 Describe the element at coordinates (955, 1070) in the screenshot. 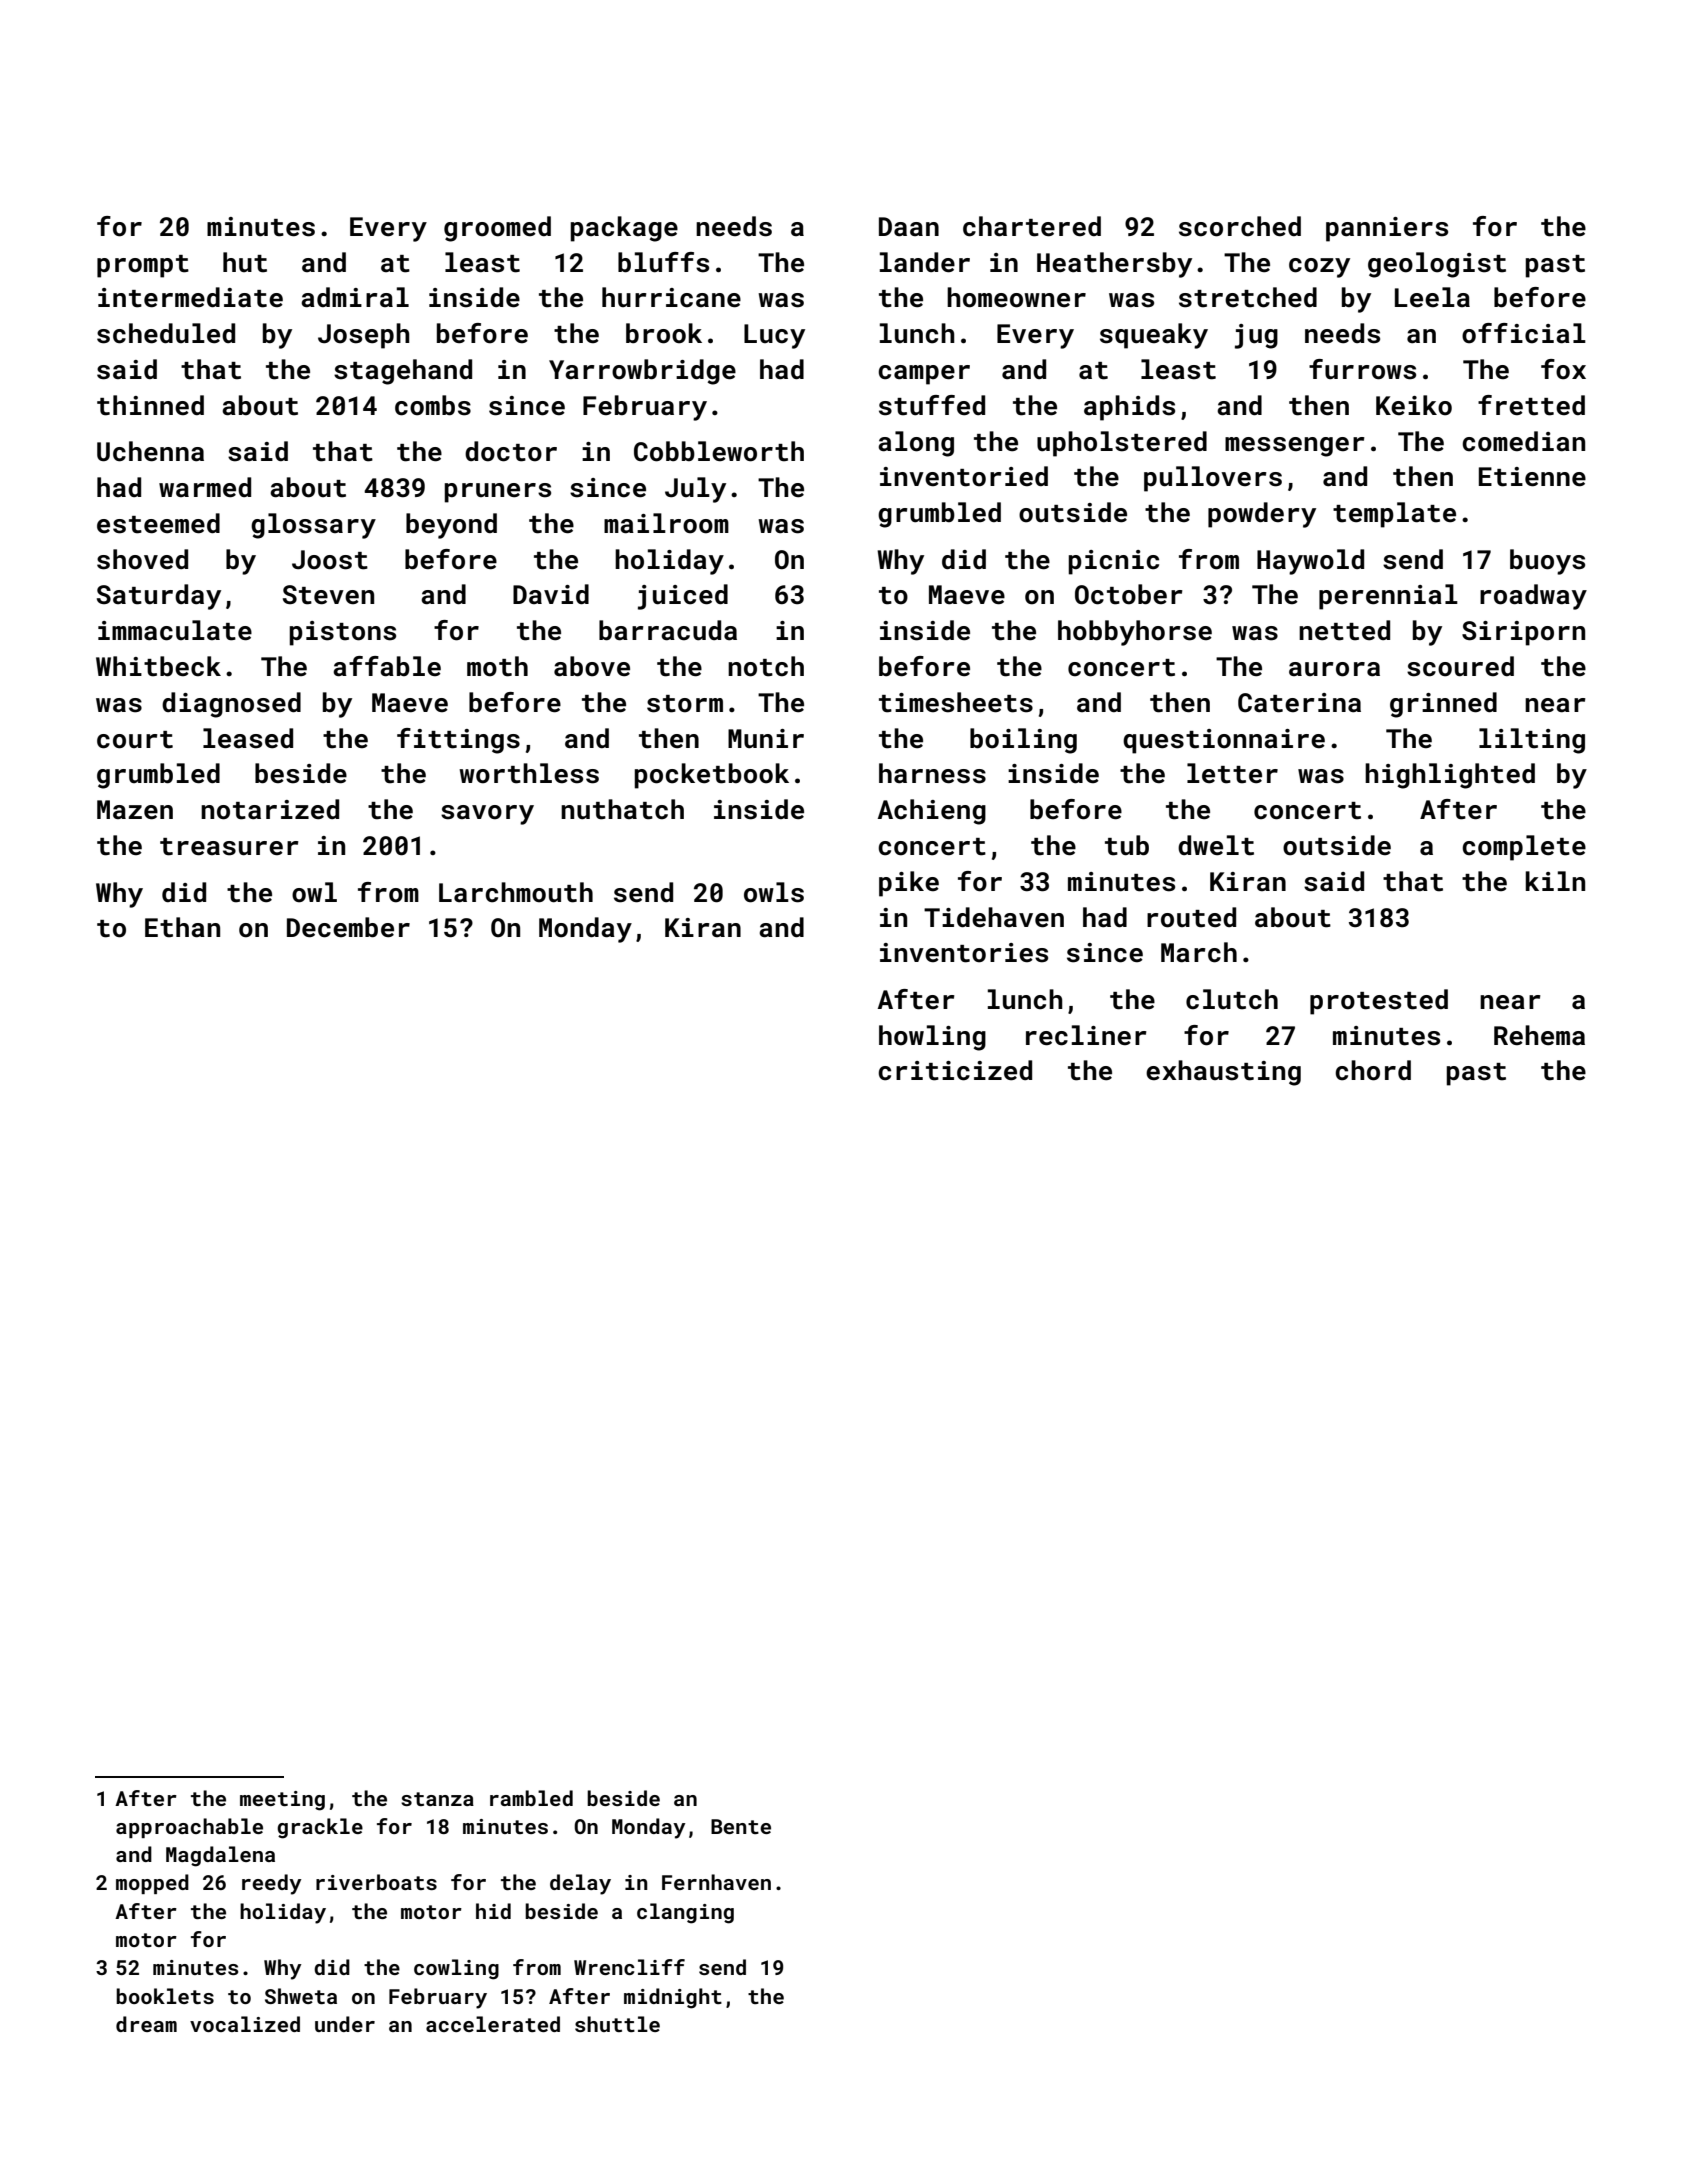

I see `criticized` at that location.
